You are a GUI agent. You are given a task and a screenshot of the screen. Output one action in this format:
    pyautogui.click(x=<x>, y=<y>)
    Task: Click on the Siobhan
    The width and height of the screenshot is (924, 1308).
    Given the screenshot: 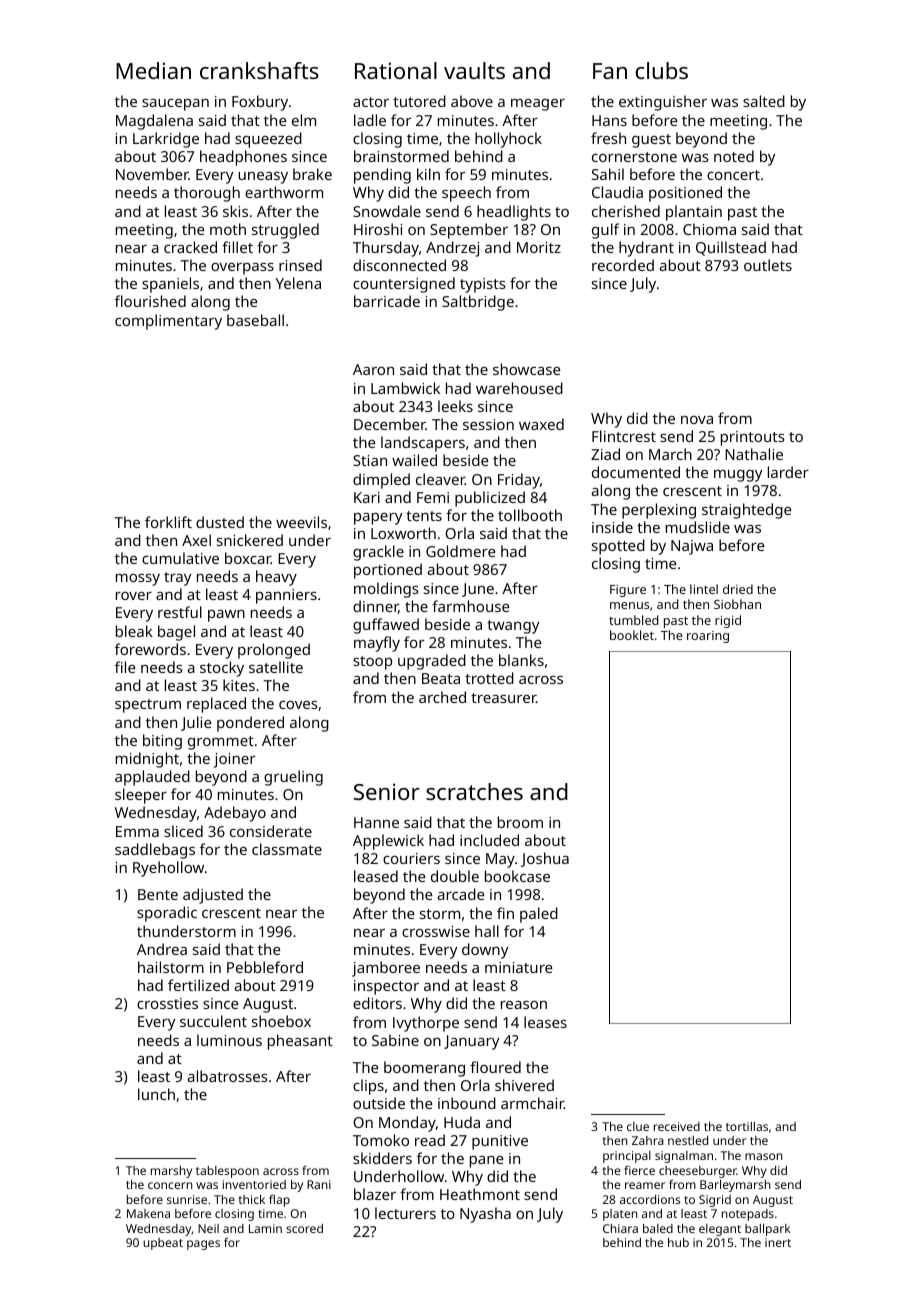 What is the action you would take?
    pyautogui.click(x=737, y=604)
